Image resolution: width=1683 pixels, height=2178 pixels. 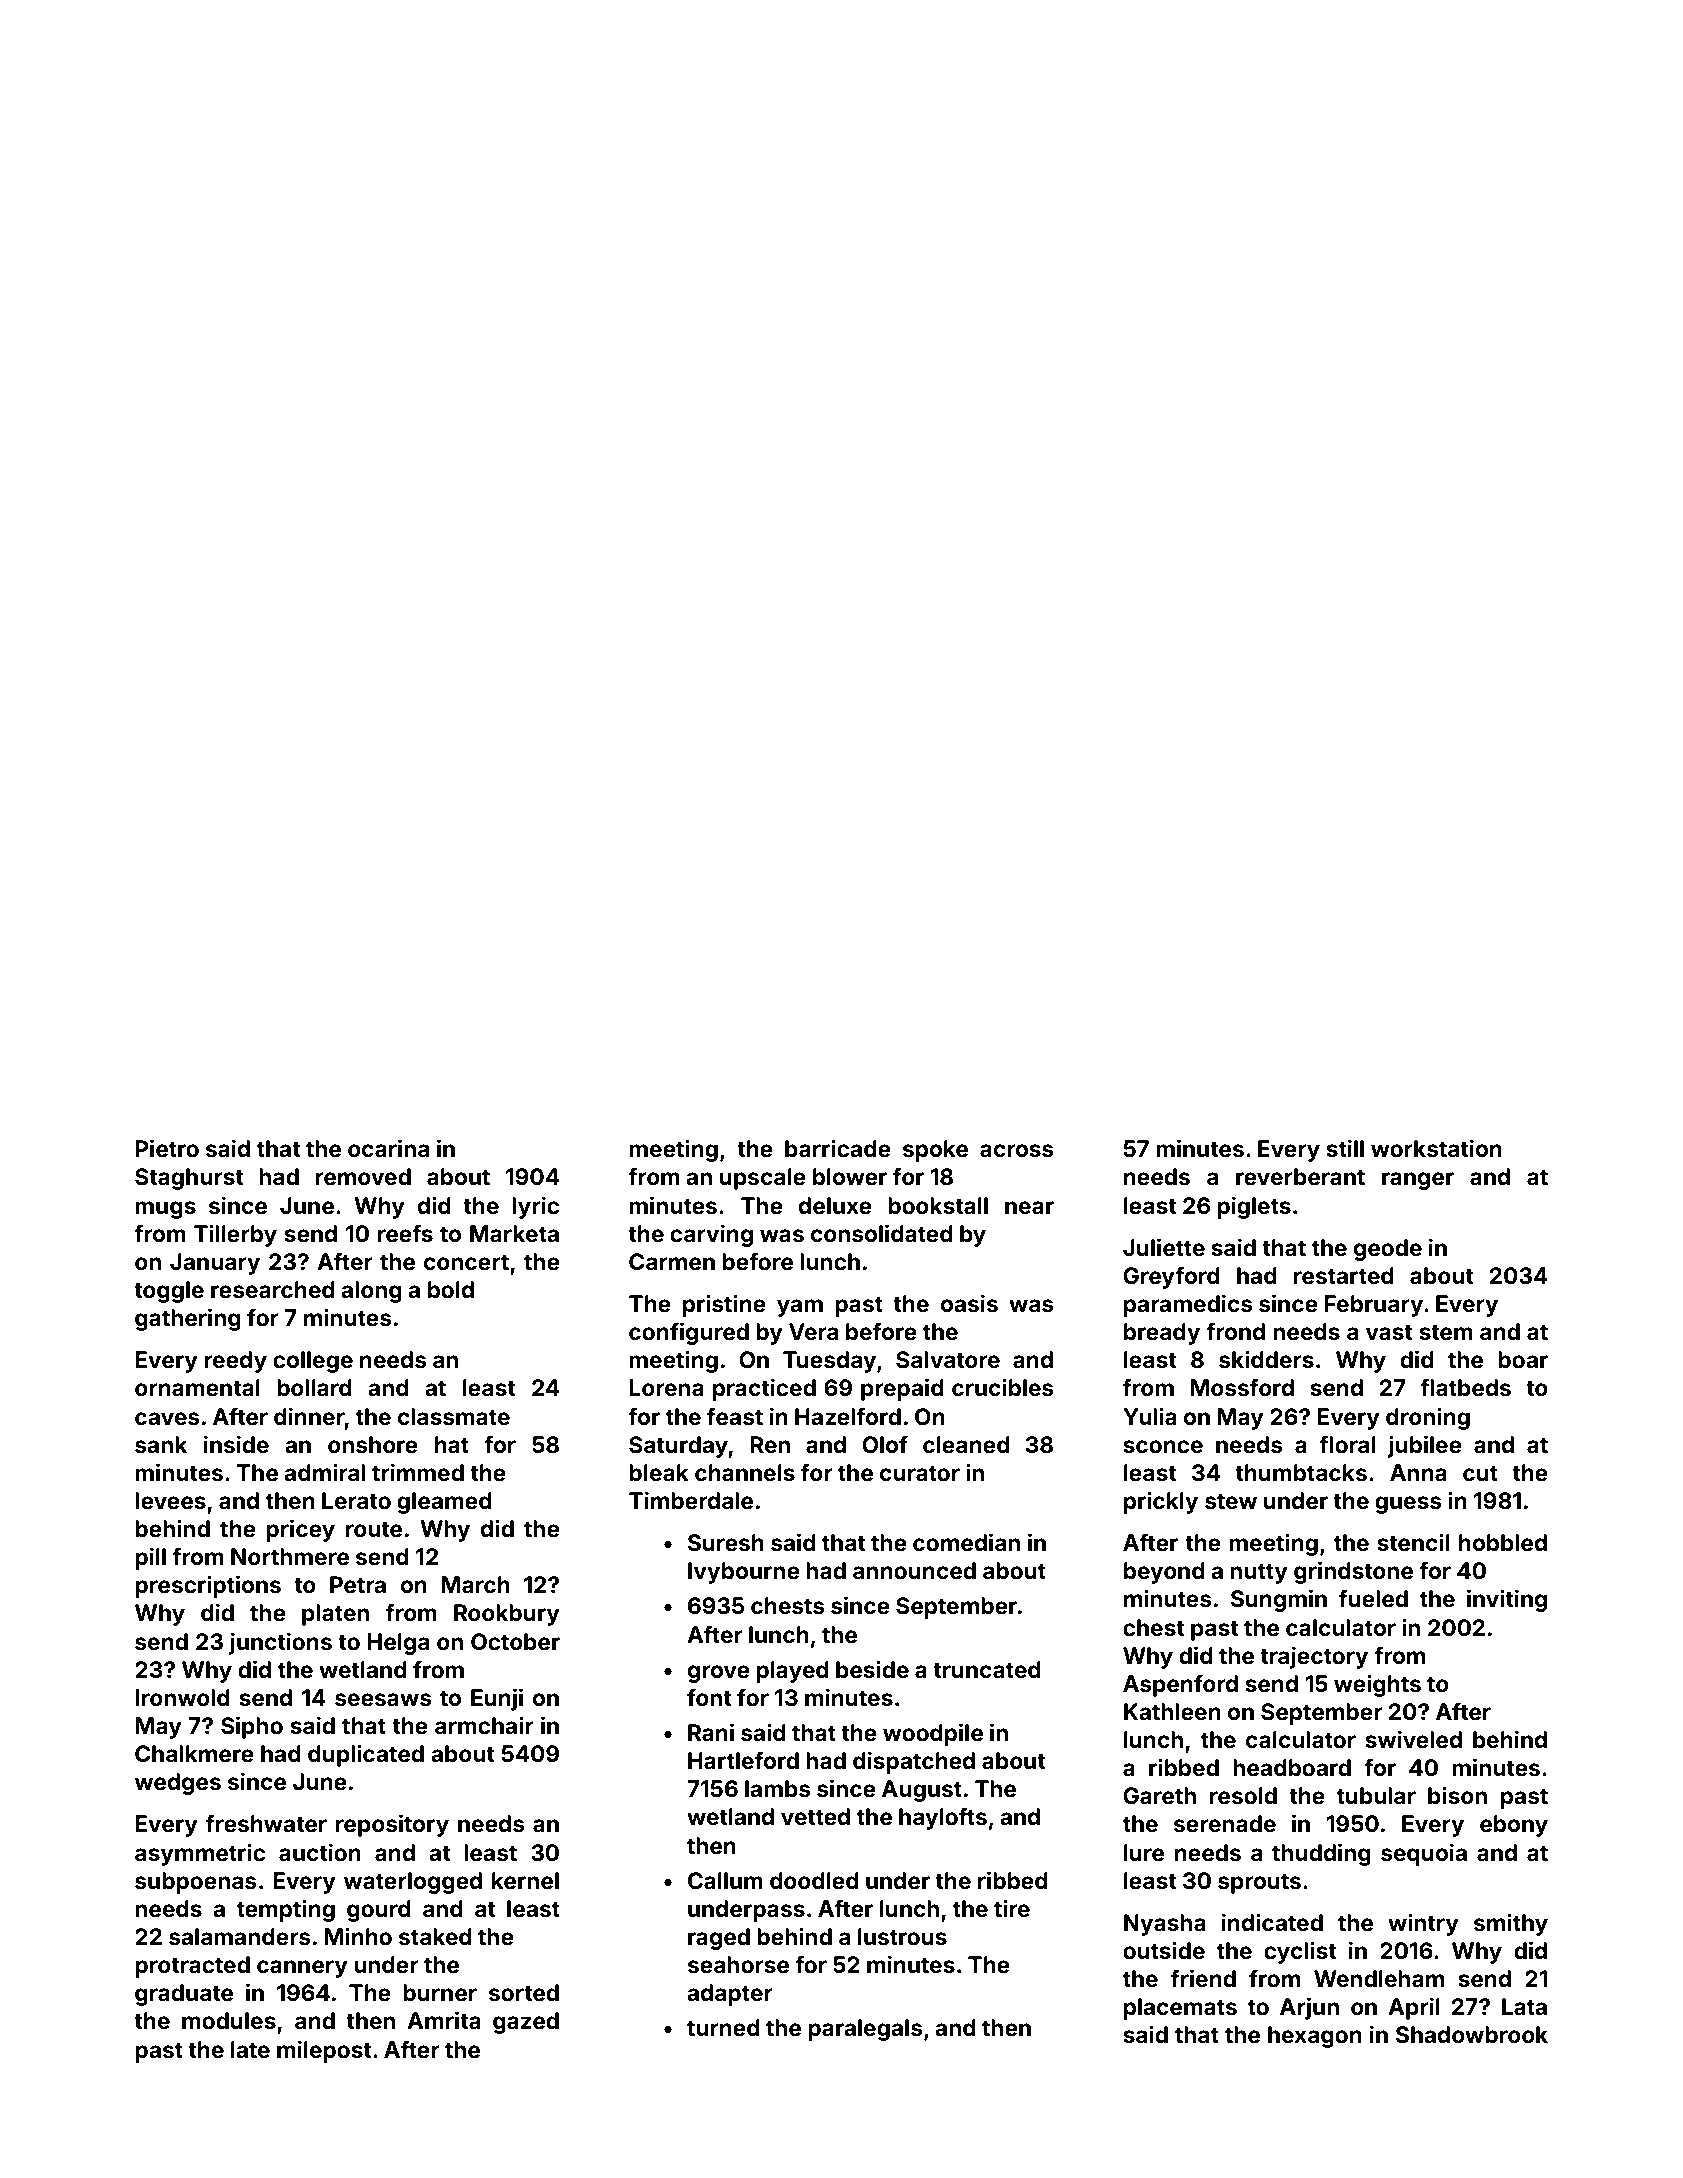 I want to click on hobbled, so click(x=1503, y=1543).
